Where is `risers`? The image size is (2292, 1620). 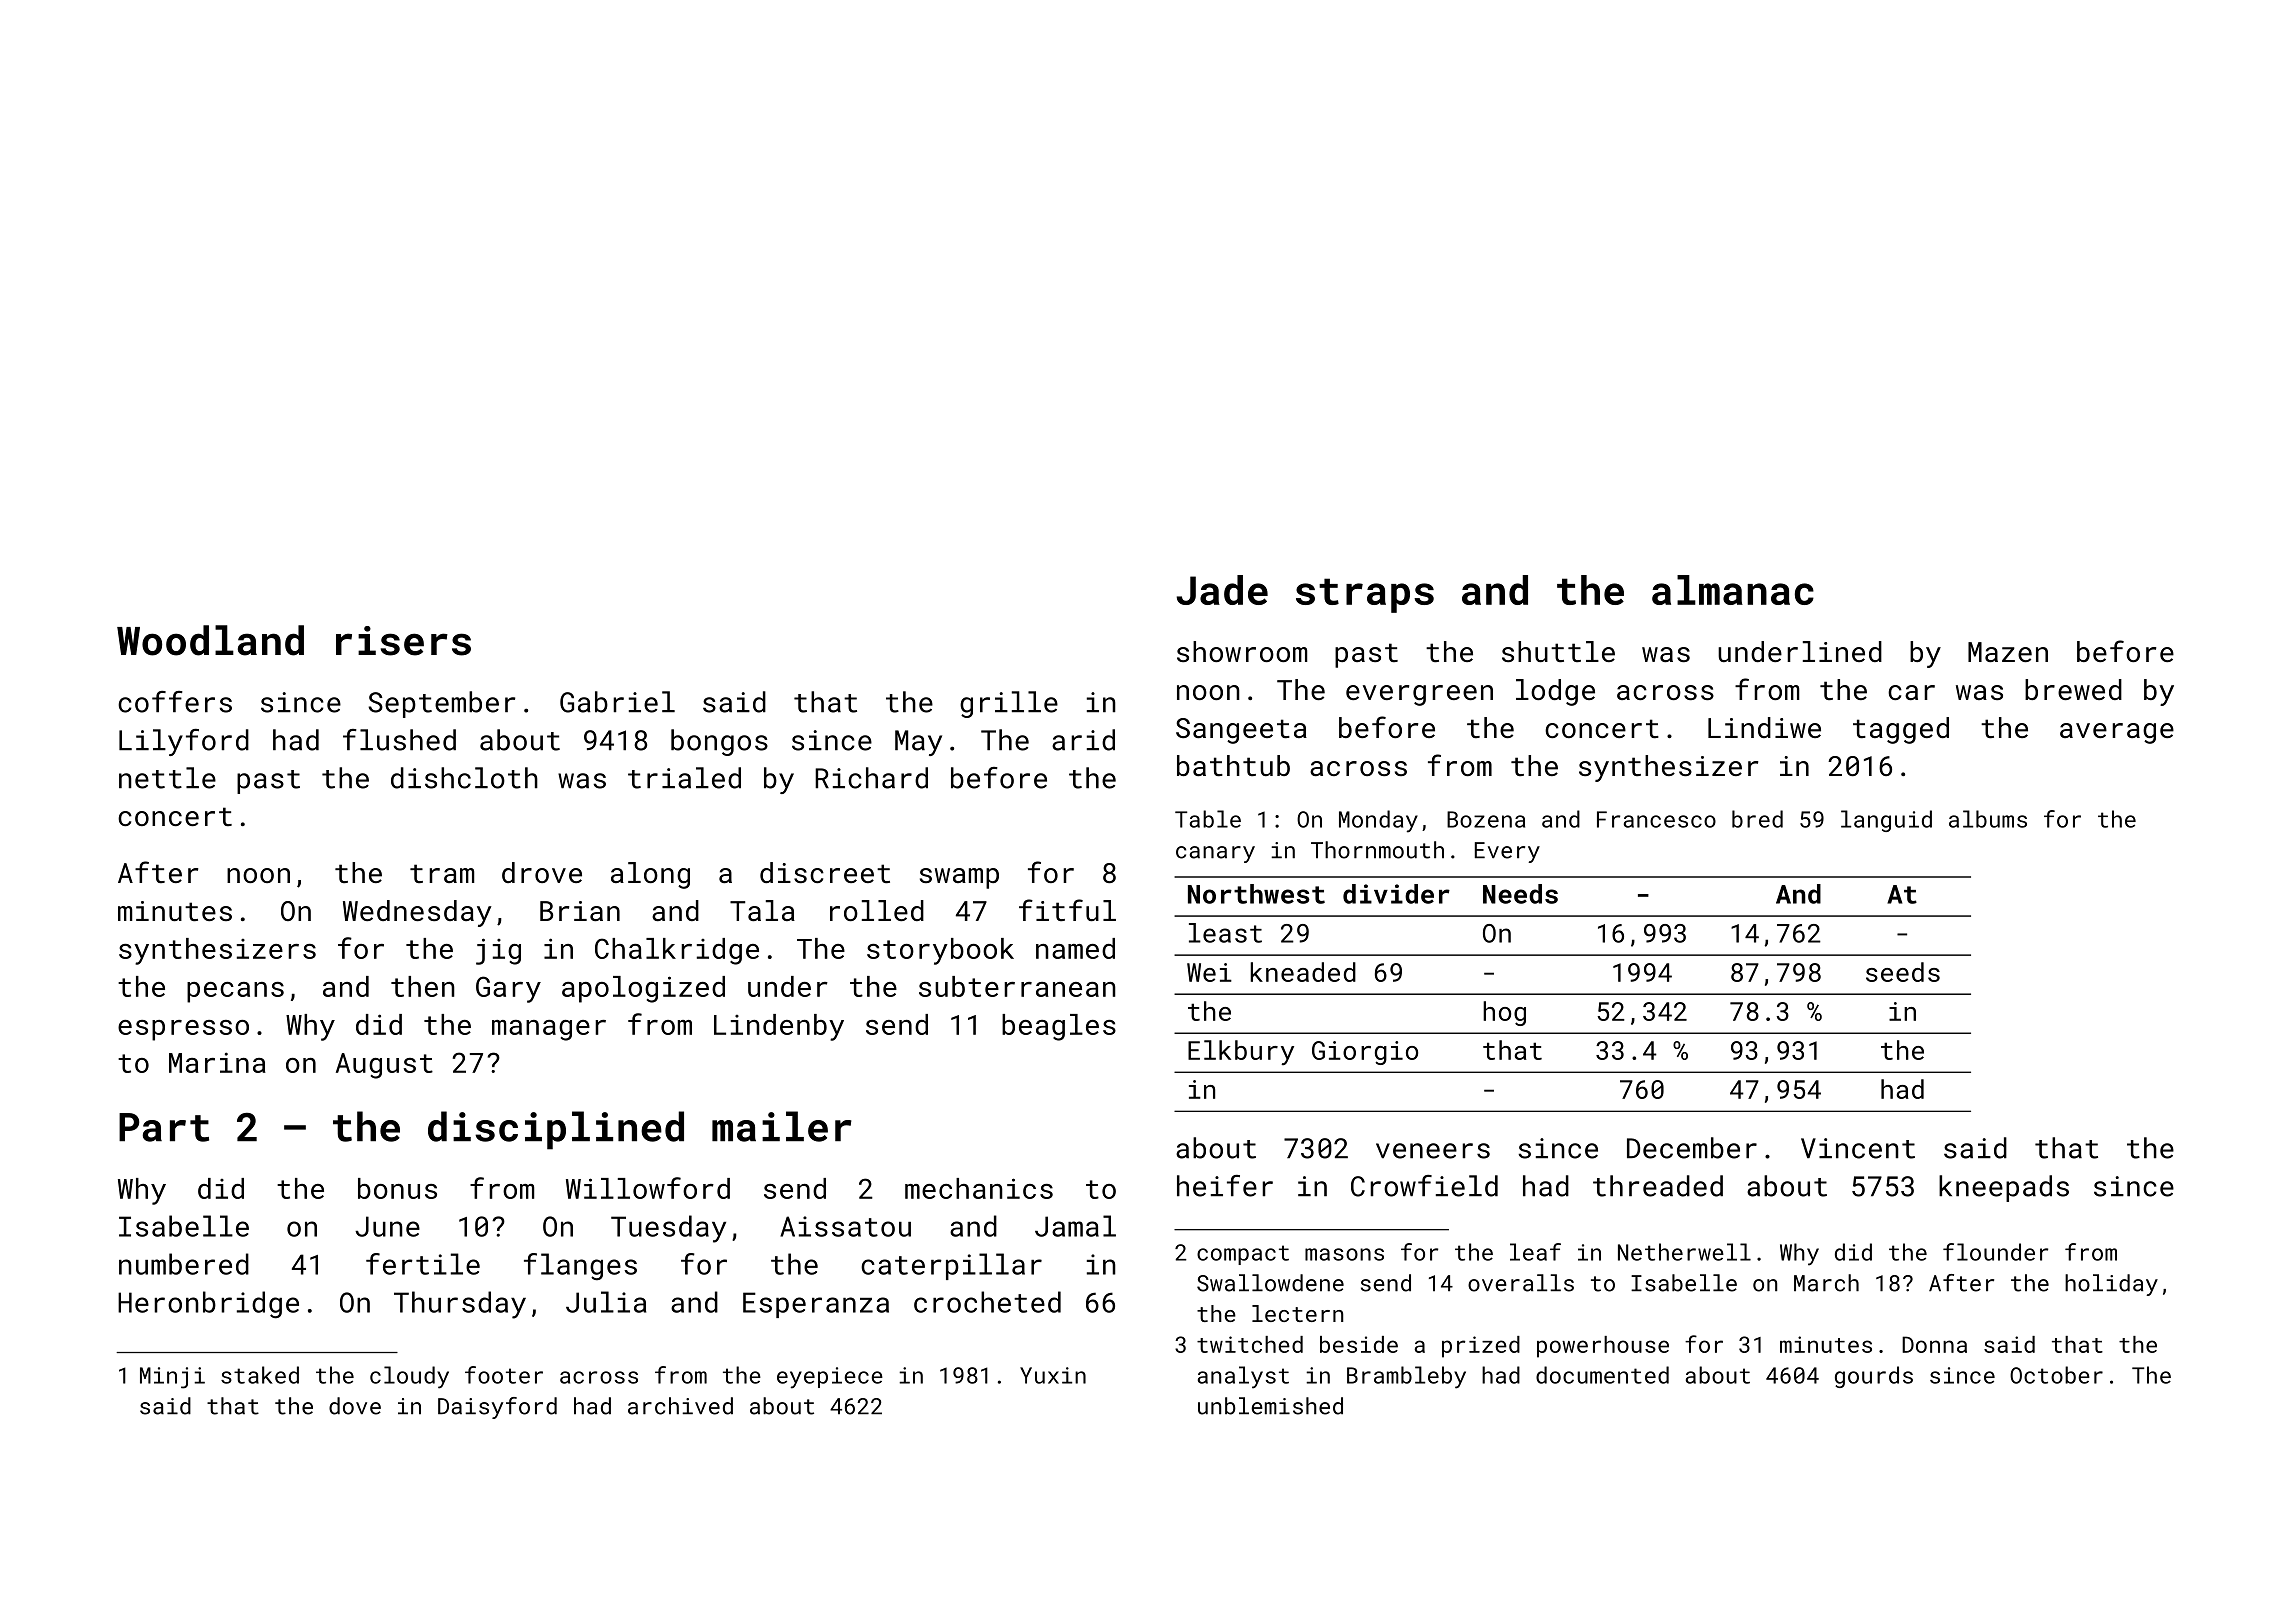 risers is located at coordinates (403, 641).
